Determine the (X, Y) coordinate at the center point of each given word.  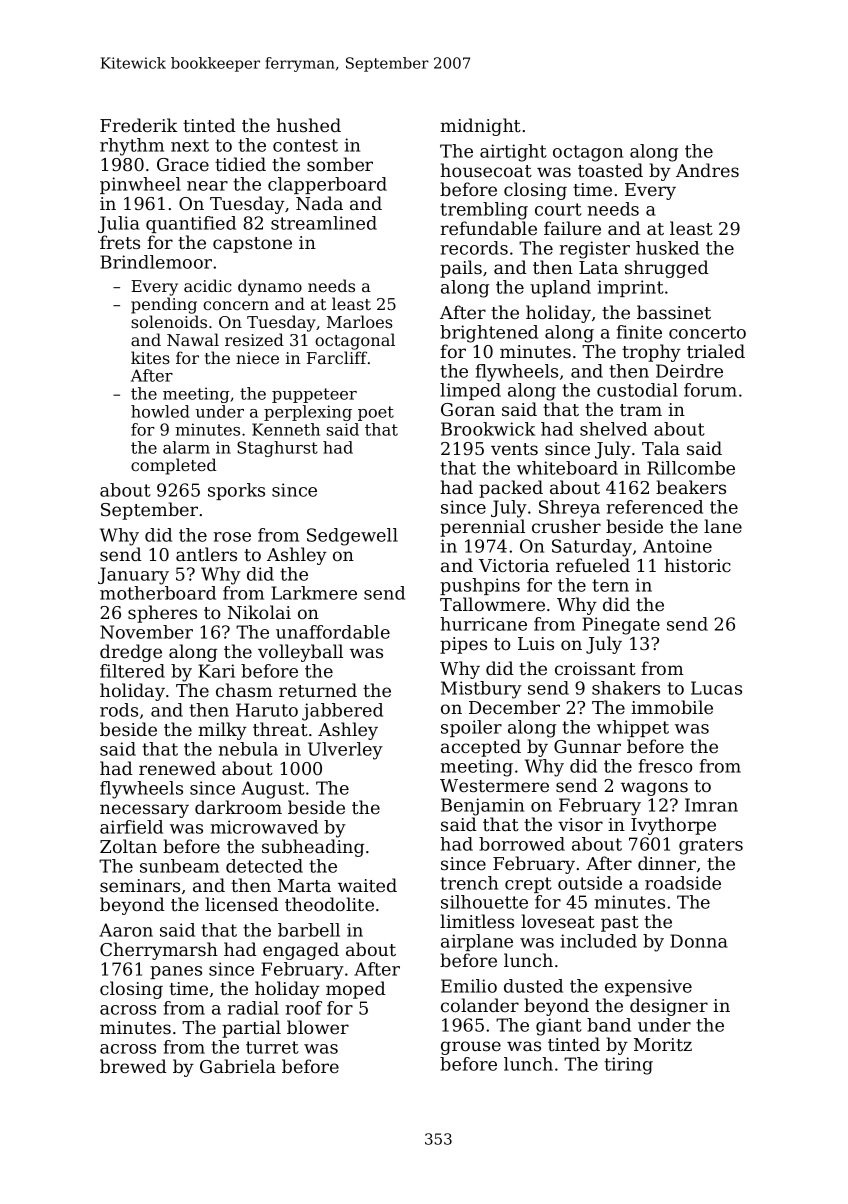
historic (697, 565)
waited (367, 885)
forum (710, 390)
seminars (140, 885)
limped (470, 391)
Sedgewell (352, 537)
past (620, 924)
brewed (133, 1066)
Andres (707, 170)
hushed (308, 125)
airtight (513, 153)
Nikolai (259, 612)
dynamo (270, 287)
